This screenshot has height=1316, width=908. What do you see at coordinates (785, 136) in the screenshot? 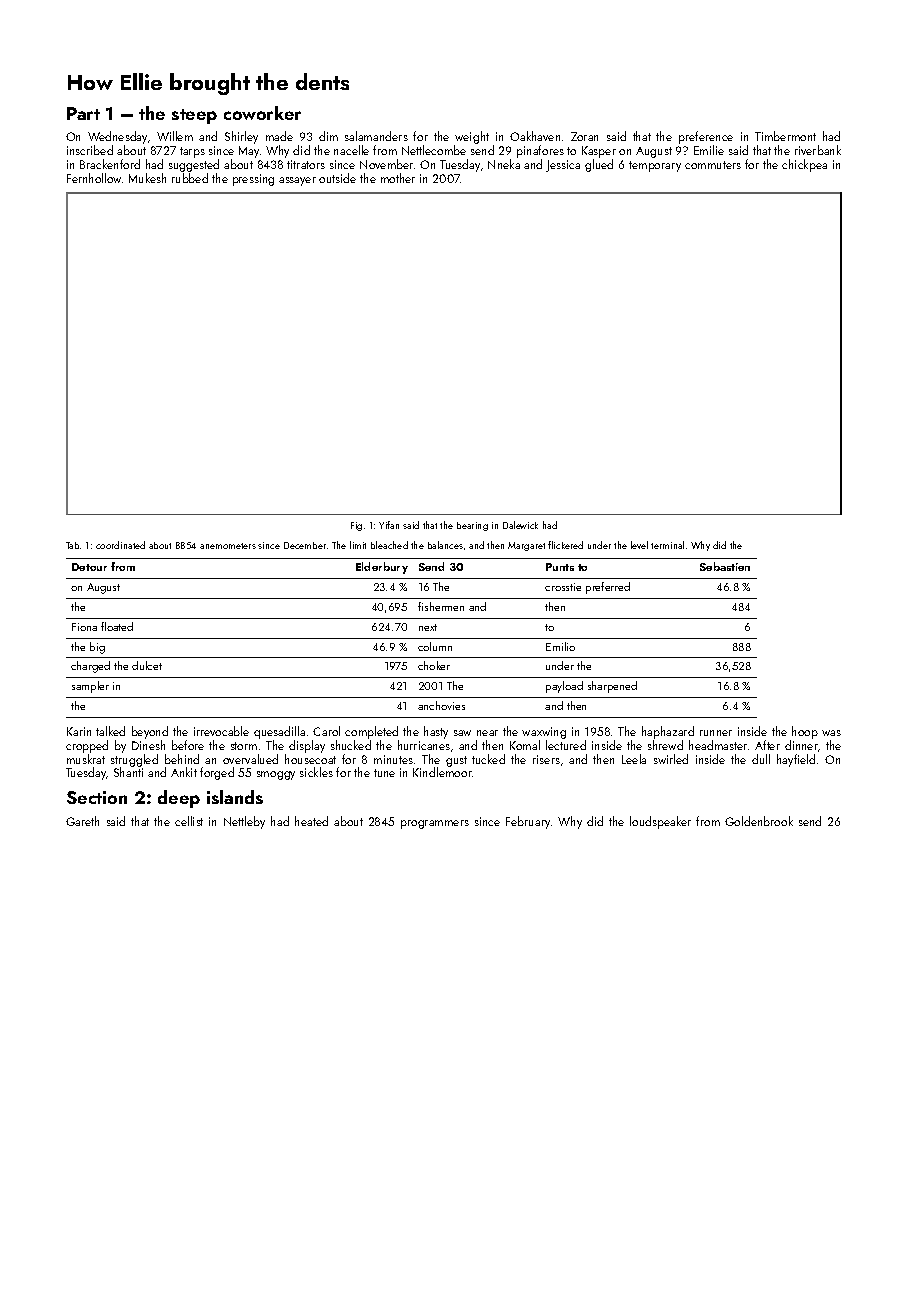
I see `Timbermont` at bounding box center [785, 136].
